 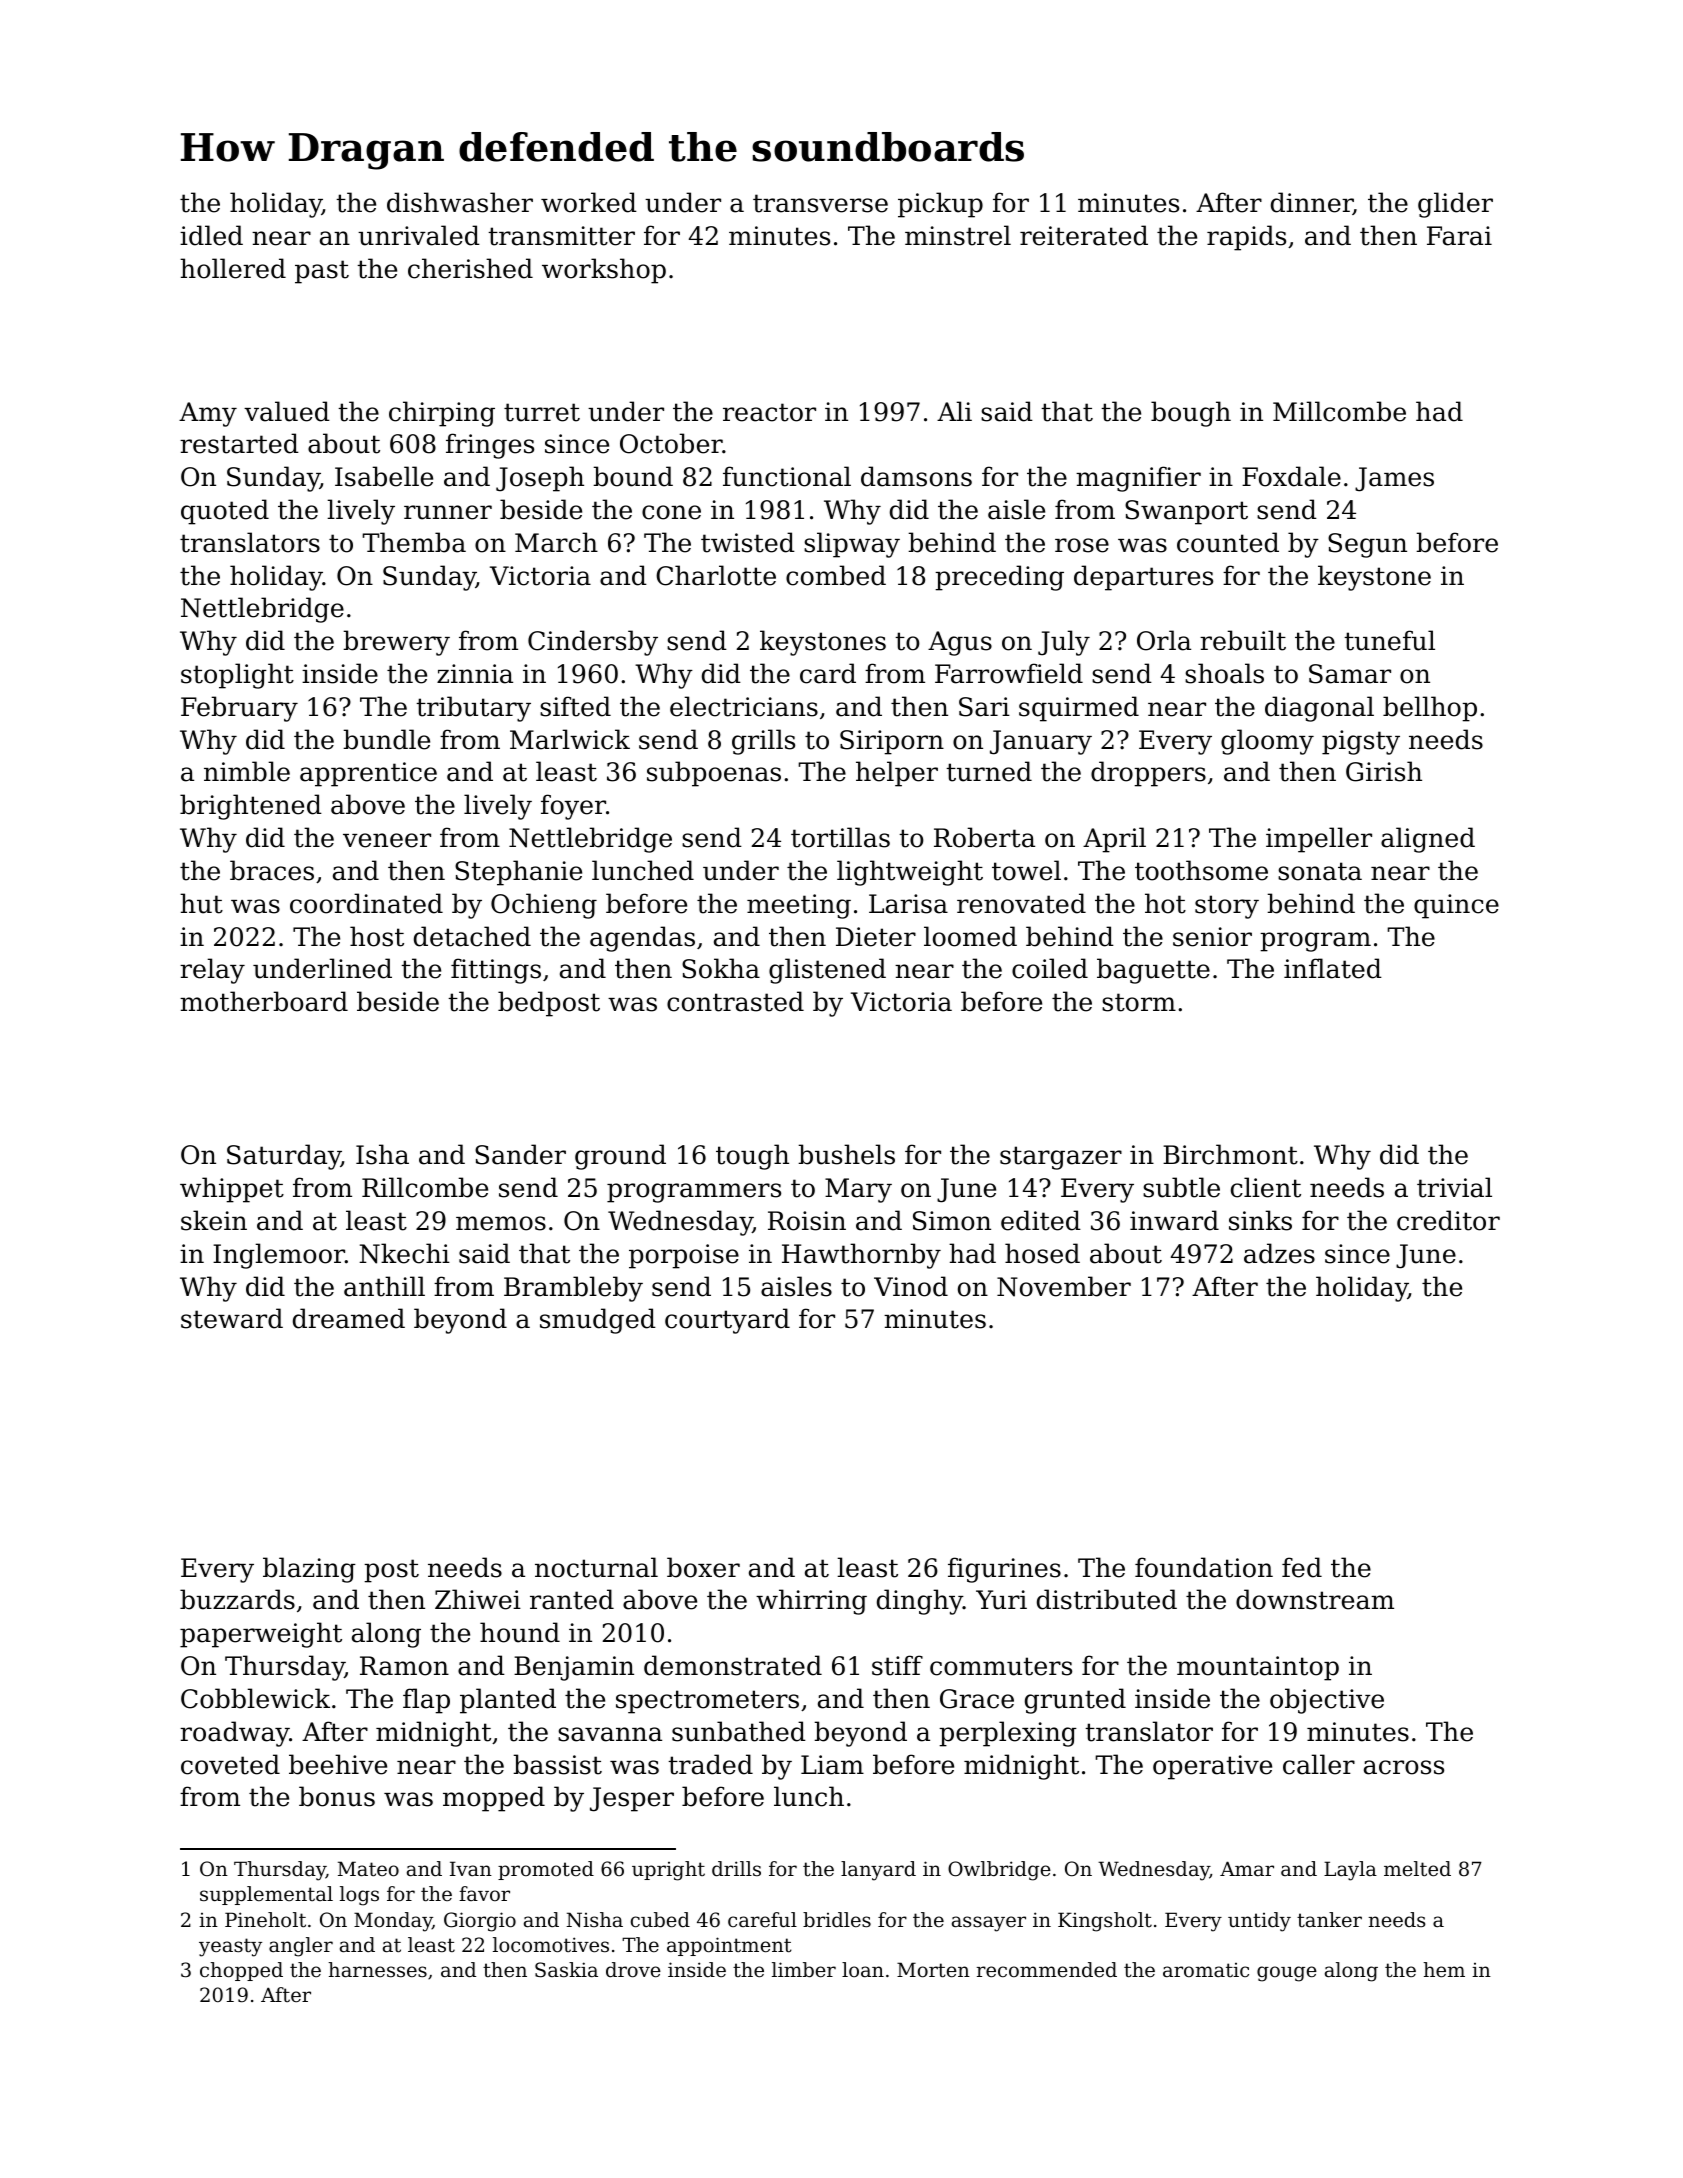 I want to click on pickup, so click(x=940, y=205).
